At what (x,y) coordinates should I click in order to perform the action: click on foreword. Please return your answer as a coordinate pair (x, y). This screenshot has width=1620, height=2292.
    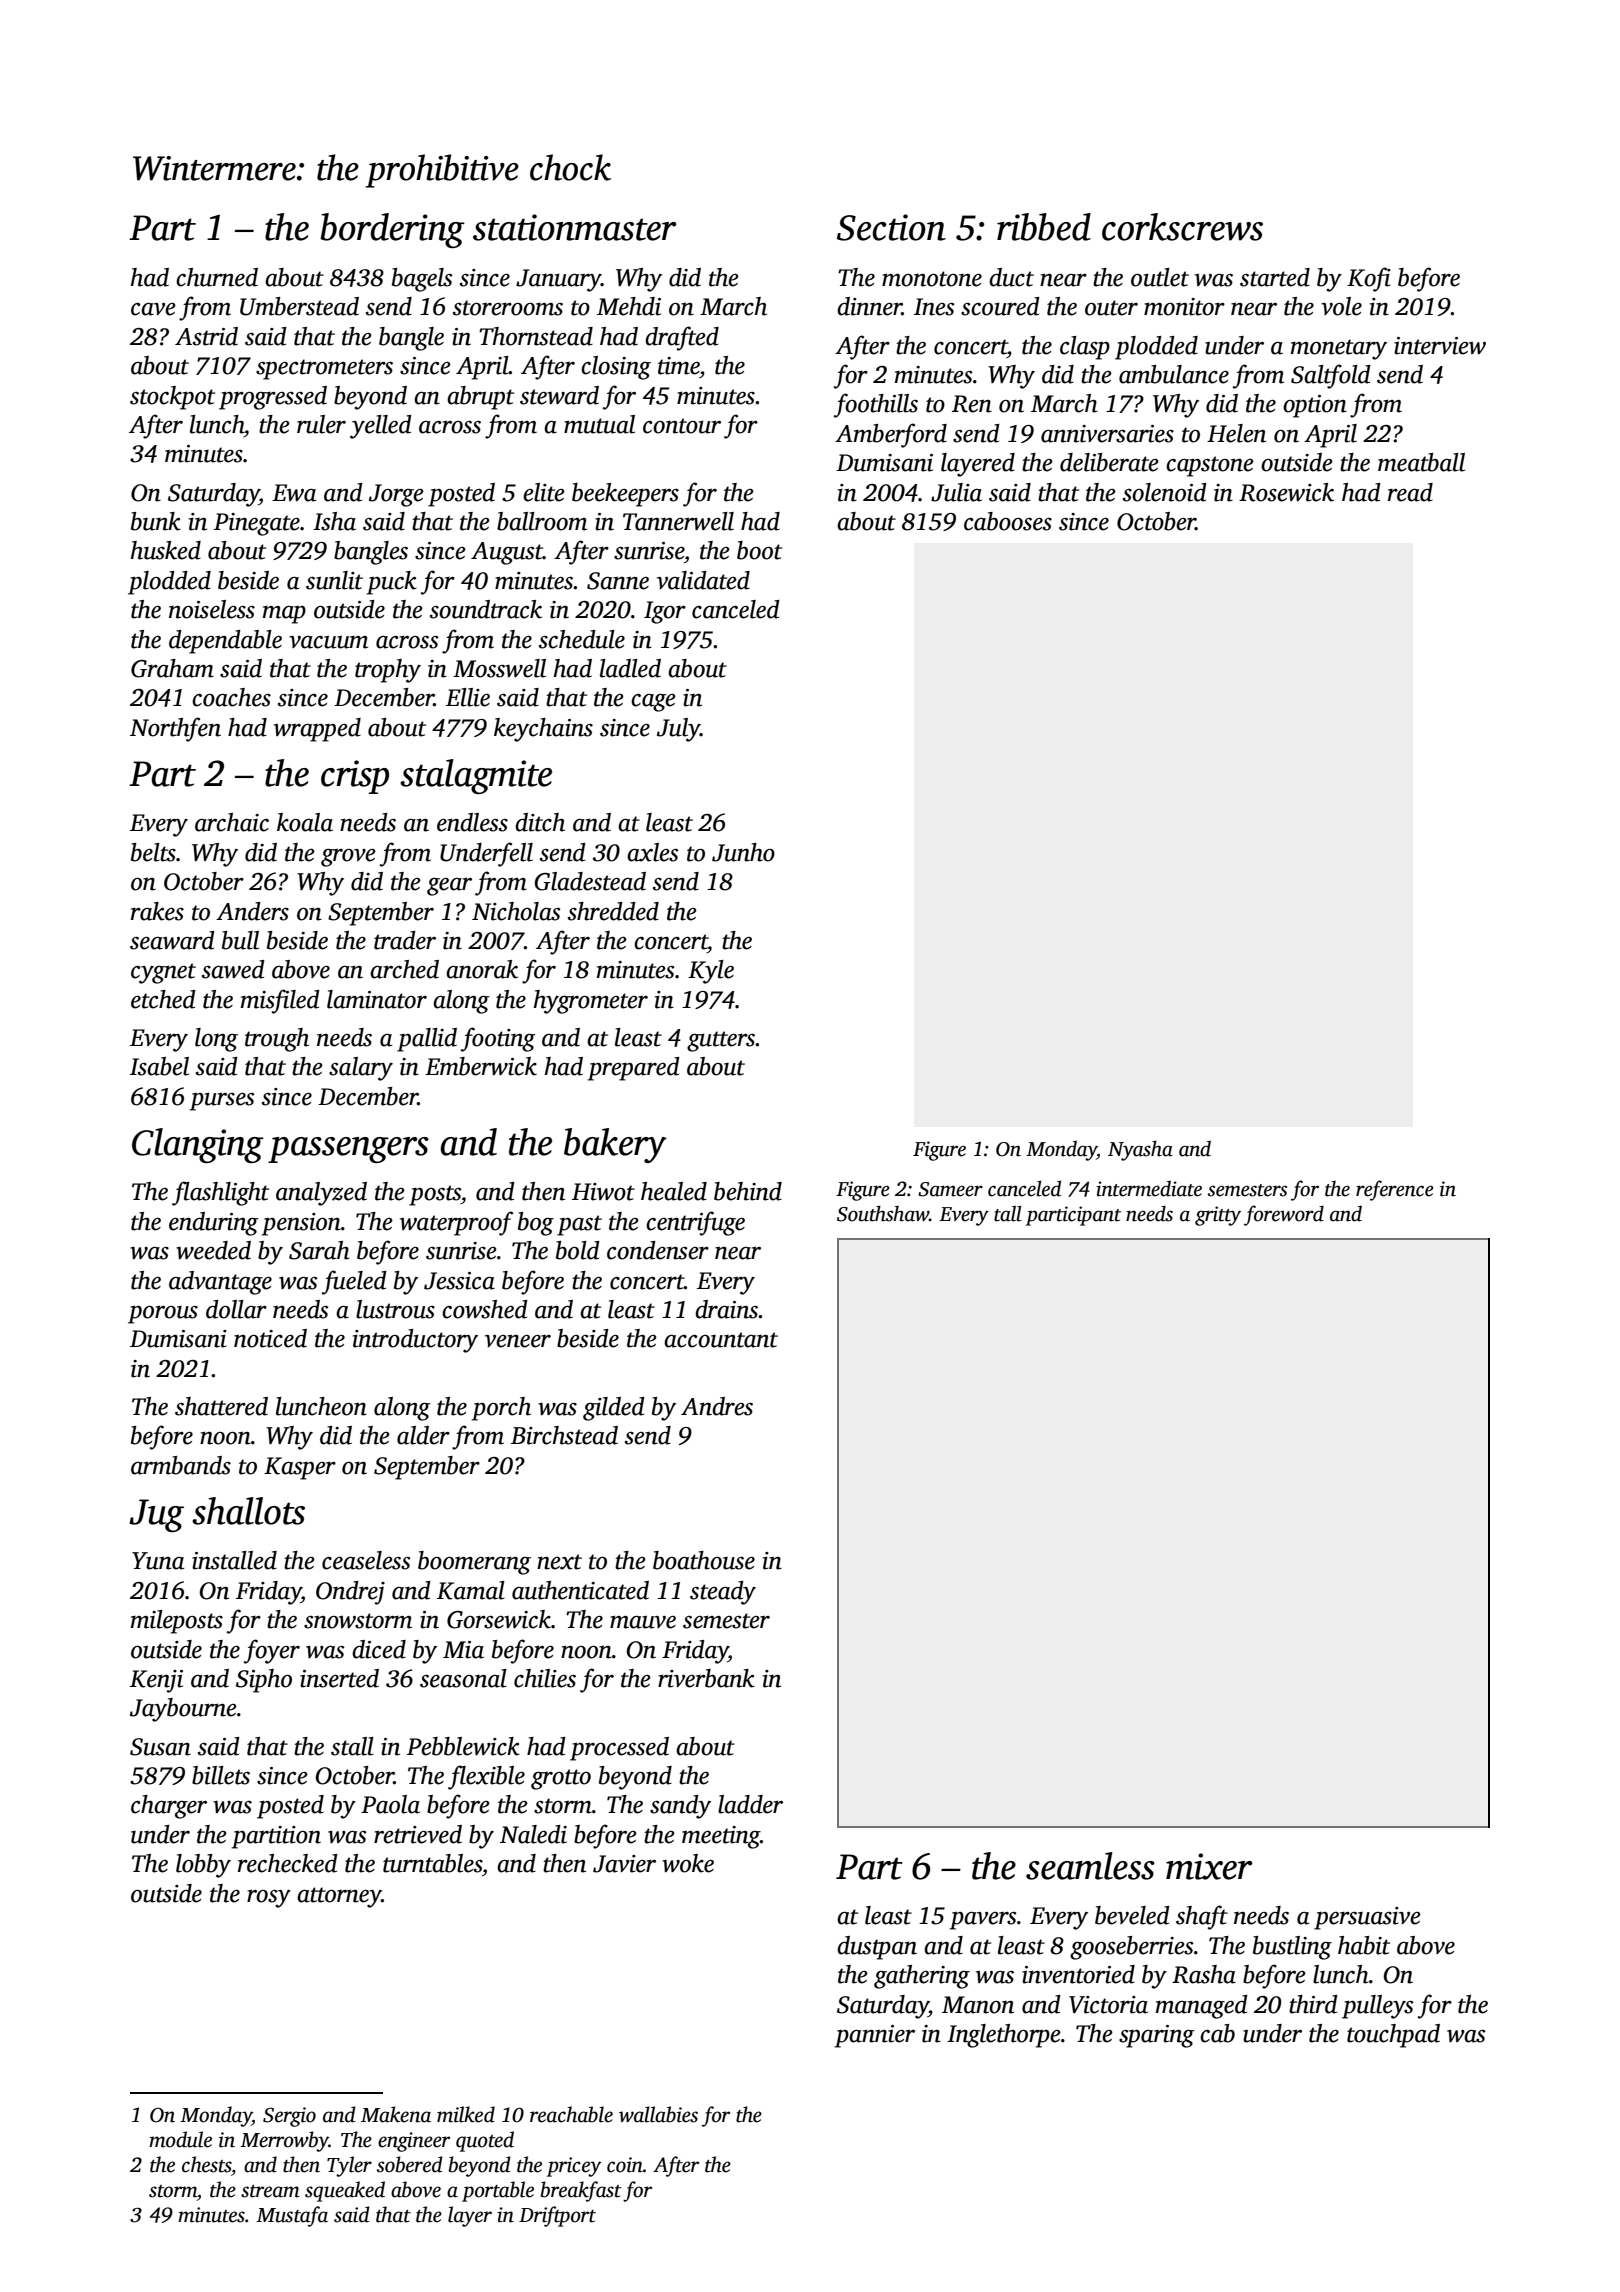
    Looking at the image, I should click on (1284, 1215).
